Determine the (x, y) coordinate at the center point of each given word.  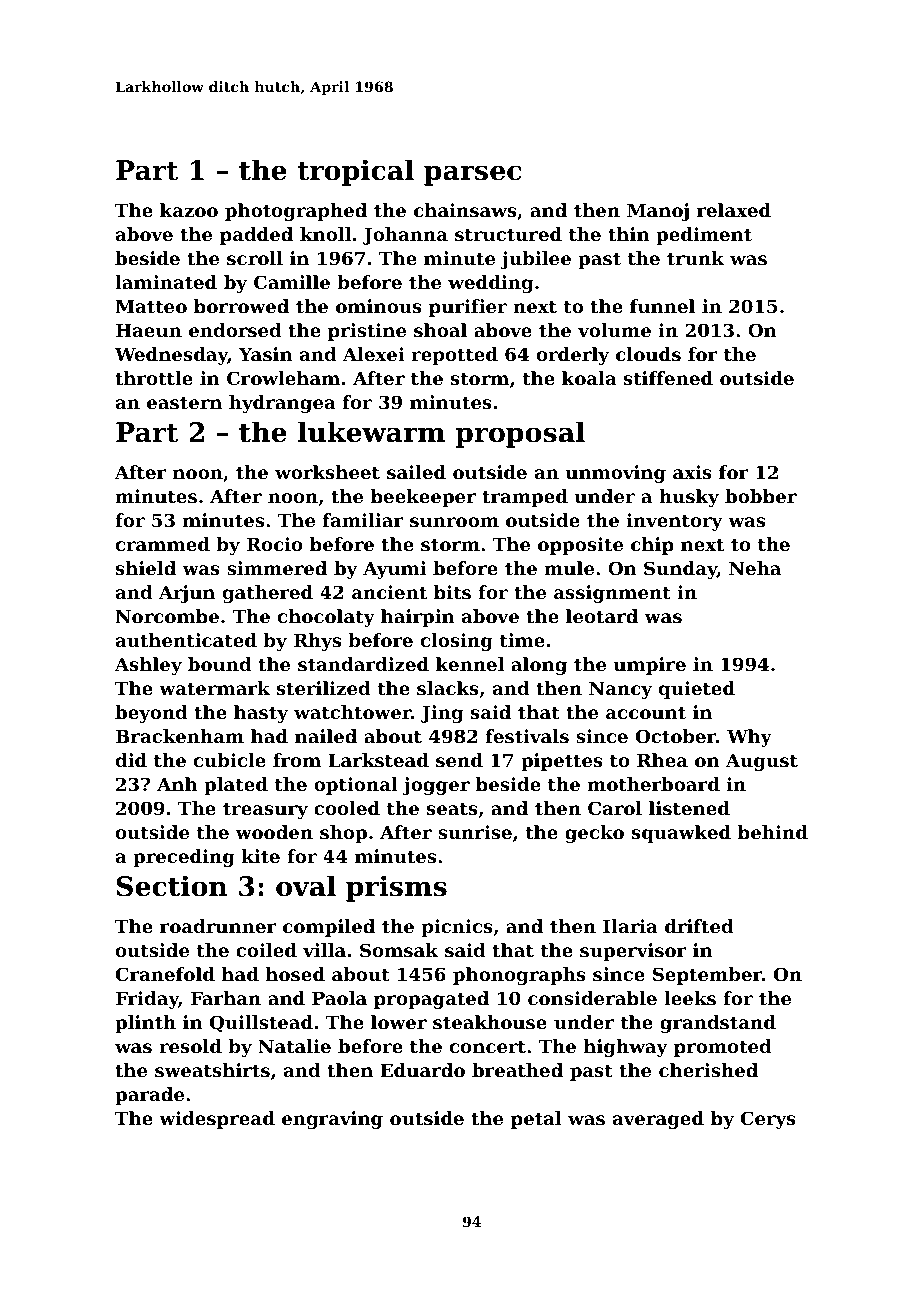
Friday (147, 1000)
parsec (472, 175)
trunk (695, 258)
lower (399, 1022)
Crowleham (283, 378)
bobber (761, 496)
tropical (355, 172)
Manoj (658, 212)
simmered (277, 568)
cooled (347, 808)
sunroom (454, 522)
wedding (490, 284)
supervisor (633, 952)
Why (749, 738)
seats (452, 808)
